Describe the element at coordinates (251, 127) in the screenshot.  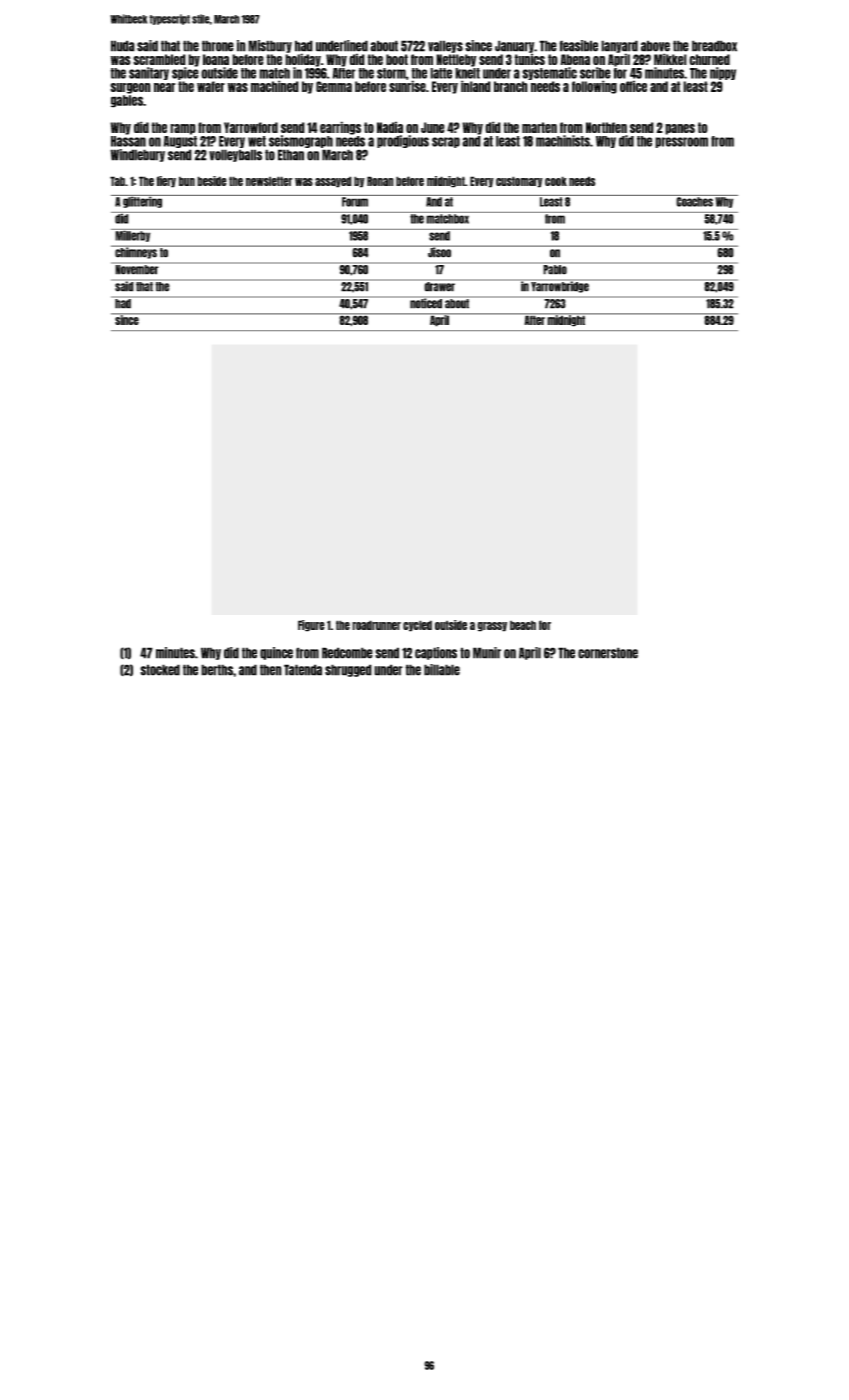
I see `Yarrowford` at that location.
